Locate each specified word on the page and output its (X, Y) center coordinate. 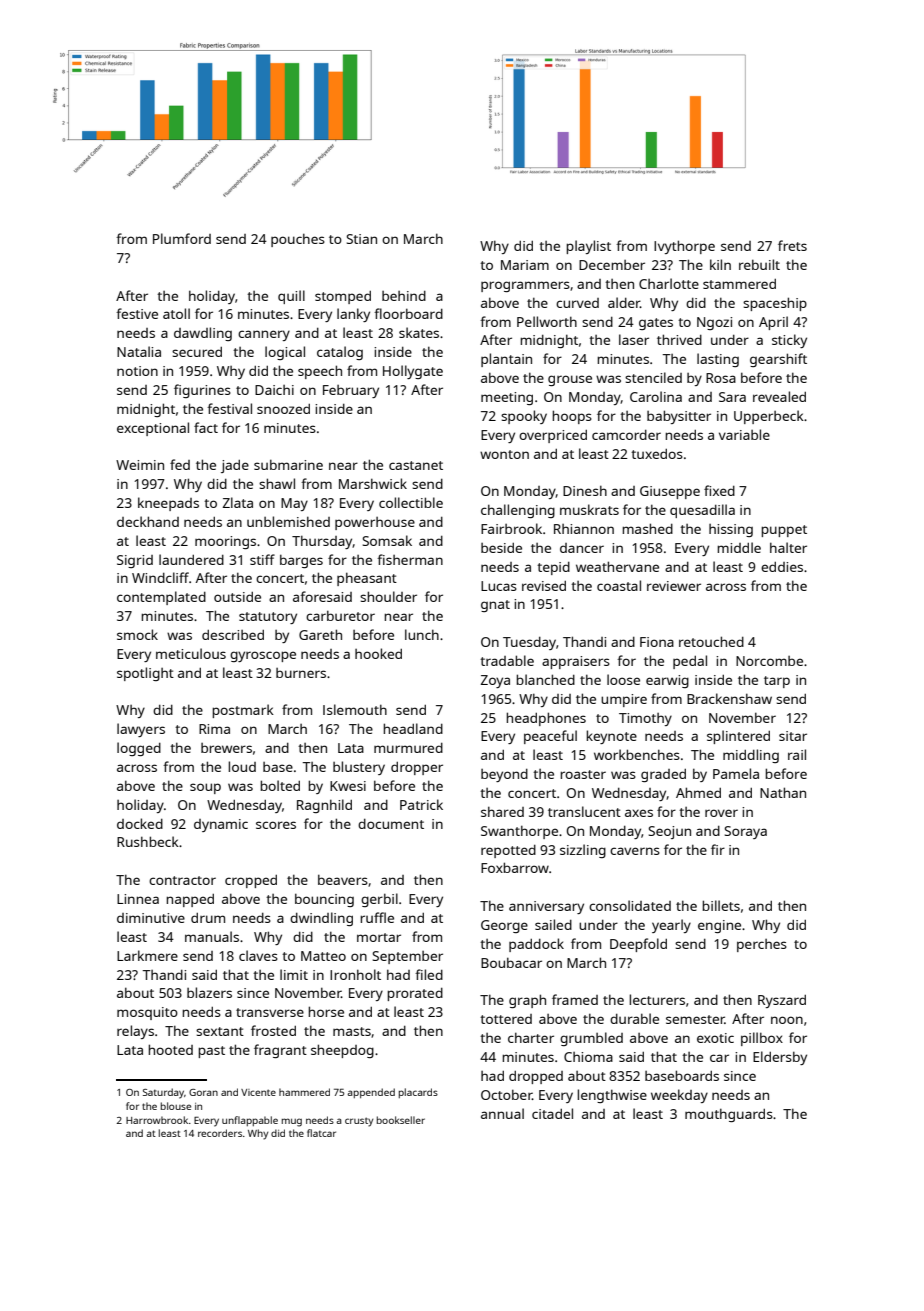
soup (205, 788)
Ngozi (714, 323)
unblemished (288, 521)
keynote (611, 737)
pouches (298, 240)
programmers (525, 286)
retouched (711, 641)
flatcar (321, 1133)
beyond (504, 775)
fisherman (410, 559)
